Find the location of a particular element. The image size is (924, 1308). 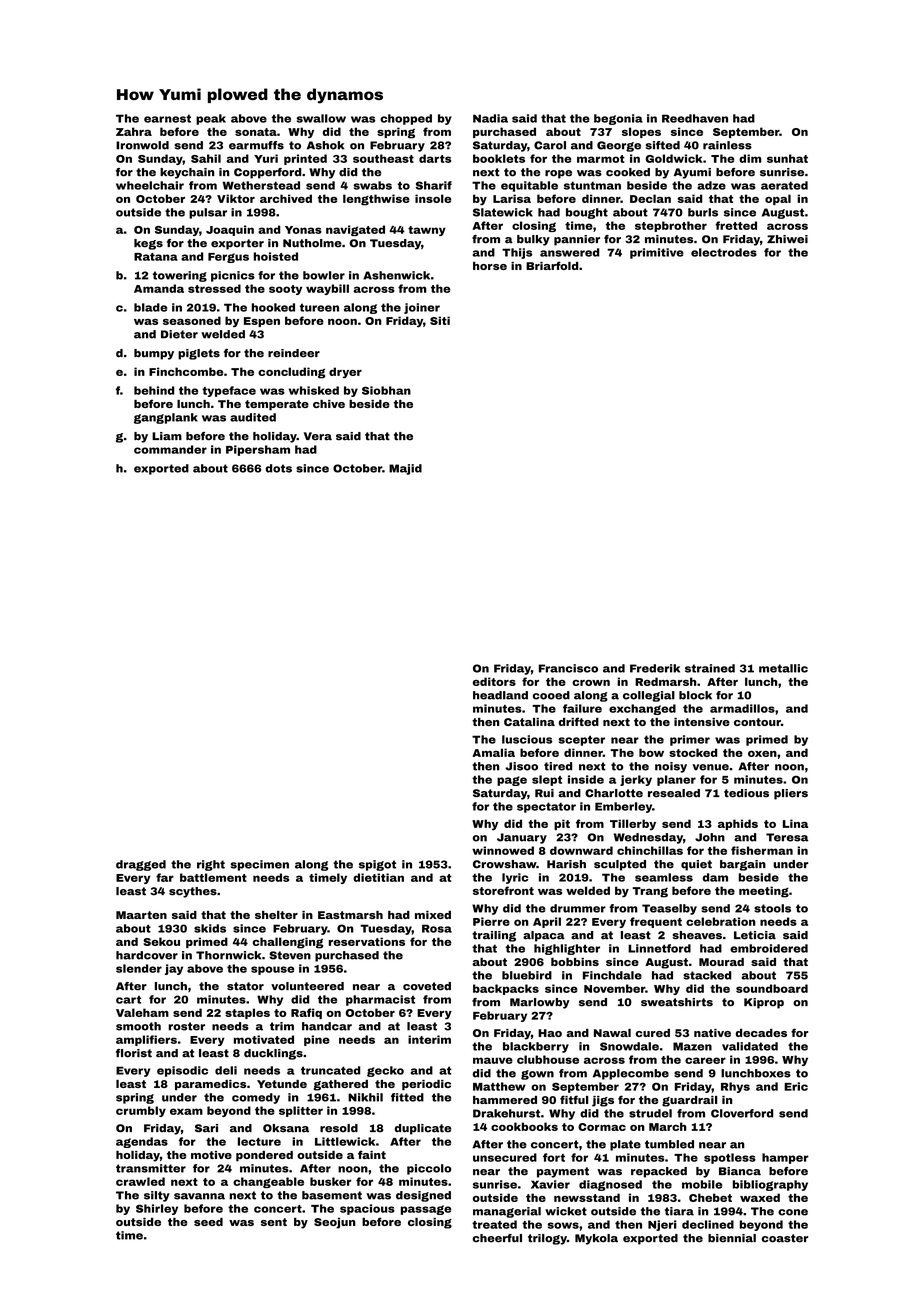

Ashenwick is located at coordinates (396, 275).
